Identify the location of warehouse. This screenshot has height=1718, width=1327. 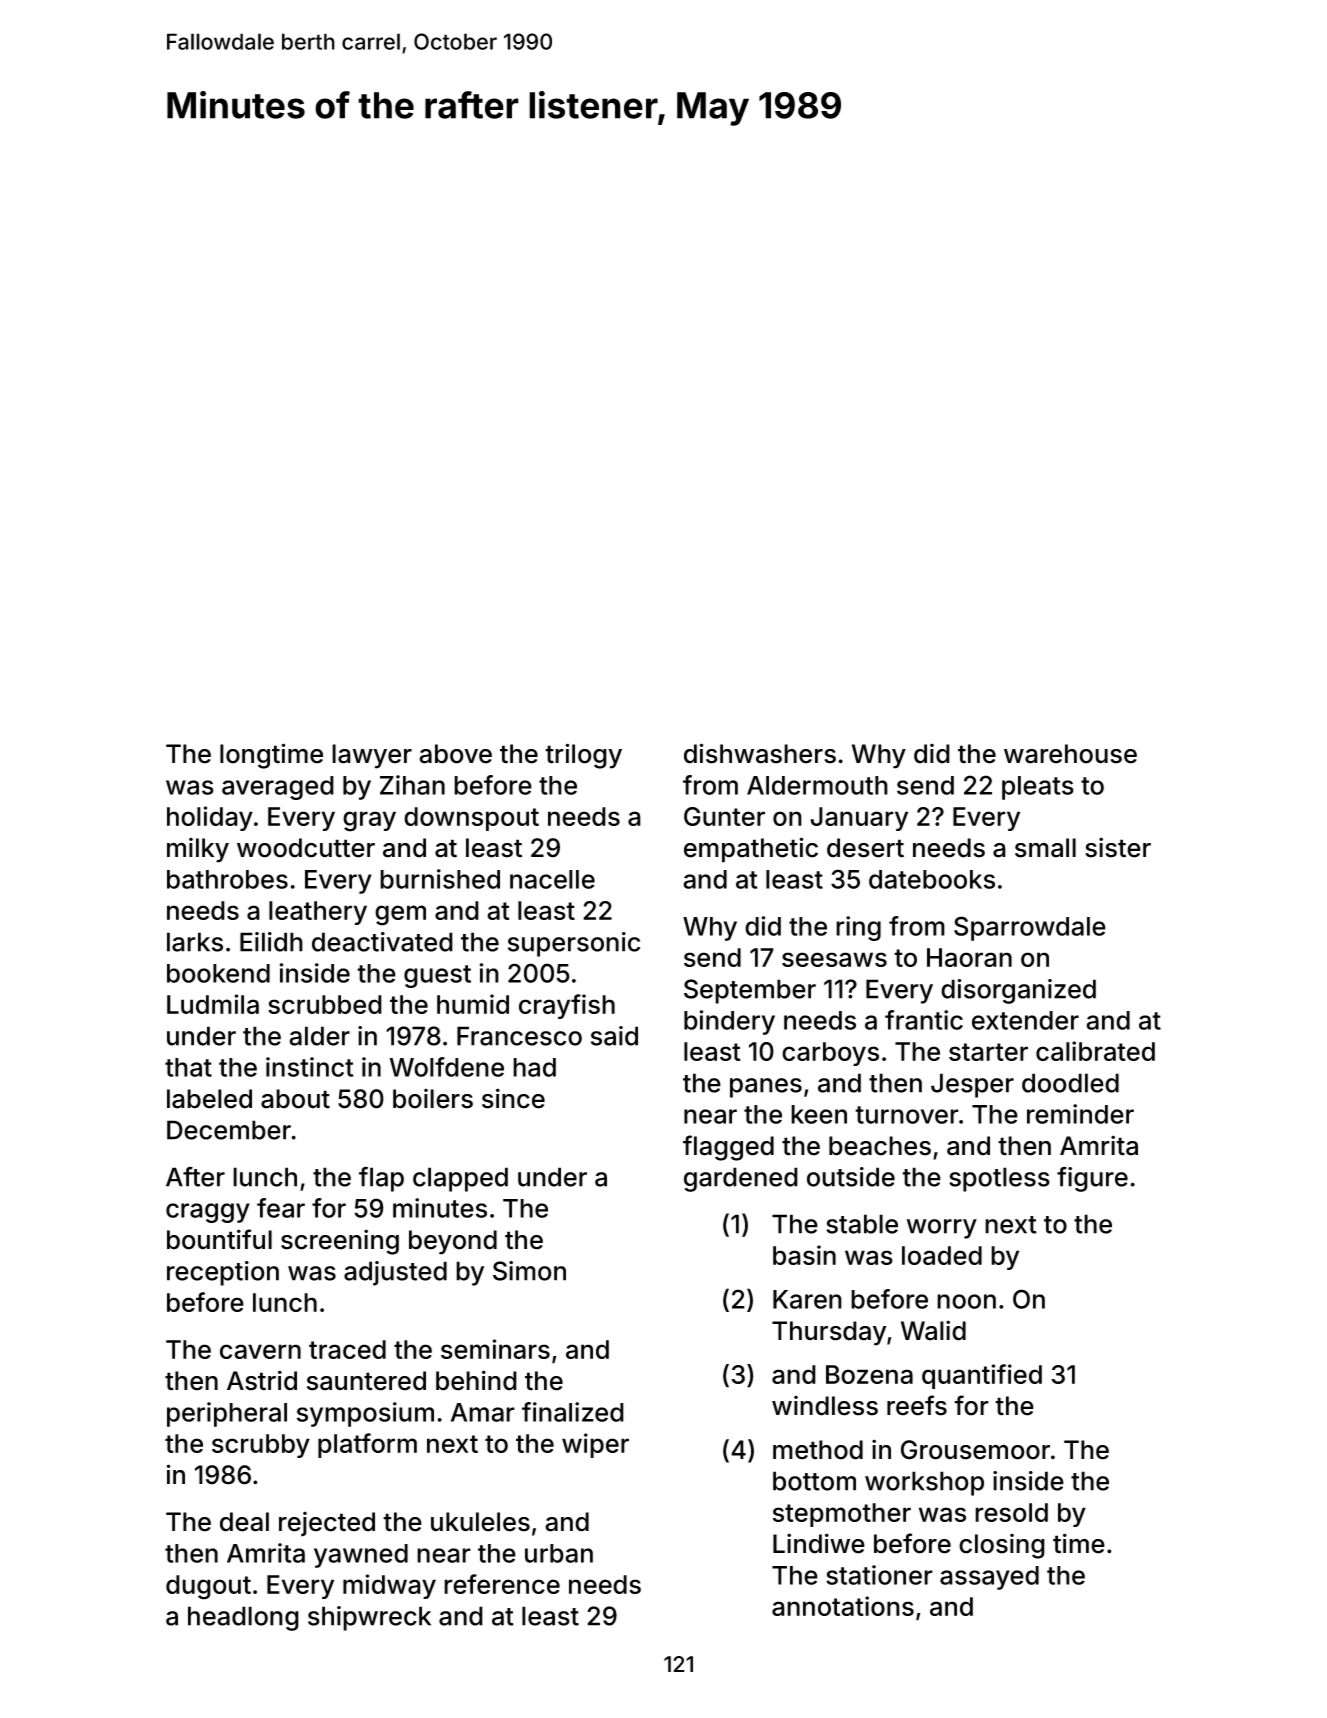
(1070, 754).
